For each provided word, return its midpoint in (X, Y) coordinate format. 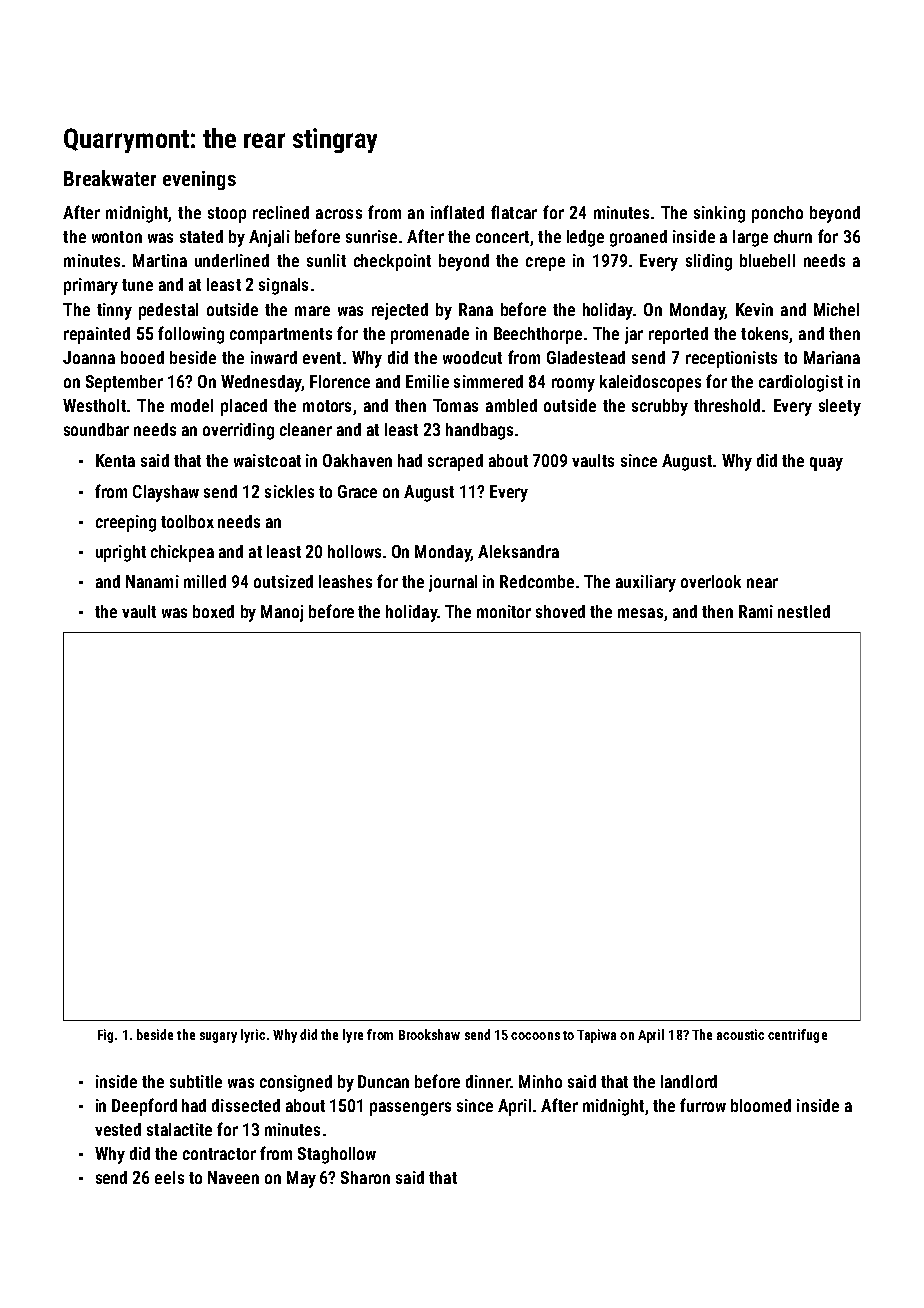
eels (169, 1177)
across (339, 214)
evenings (199, 180)
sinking (719, 214)
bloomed (761, 1105)
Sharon (365, 1177)
